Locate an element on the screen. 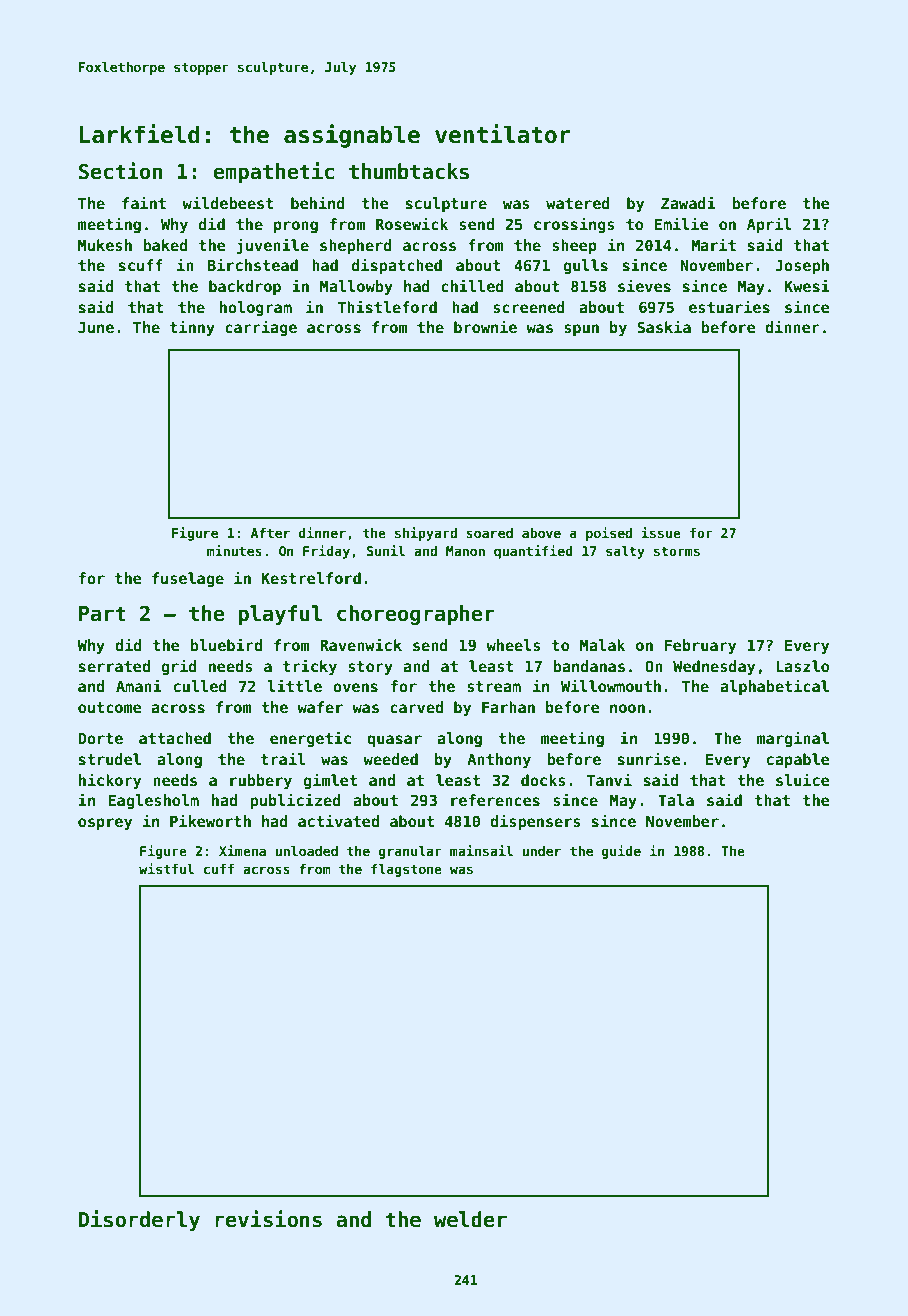 Image resolution: width=908 pixels, height=1316 pixels. minutes is located at coordinates (234, 550).
